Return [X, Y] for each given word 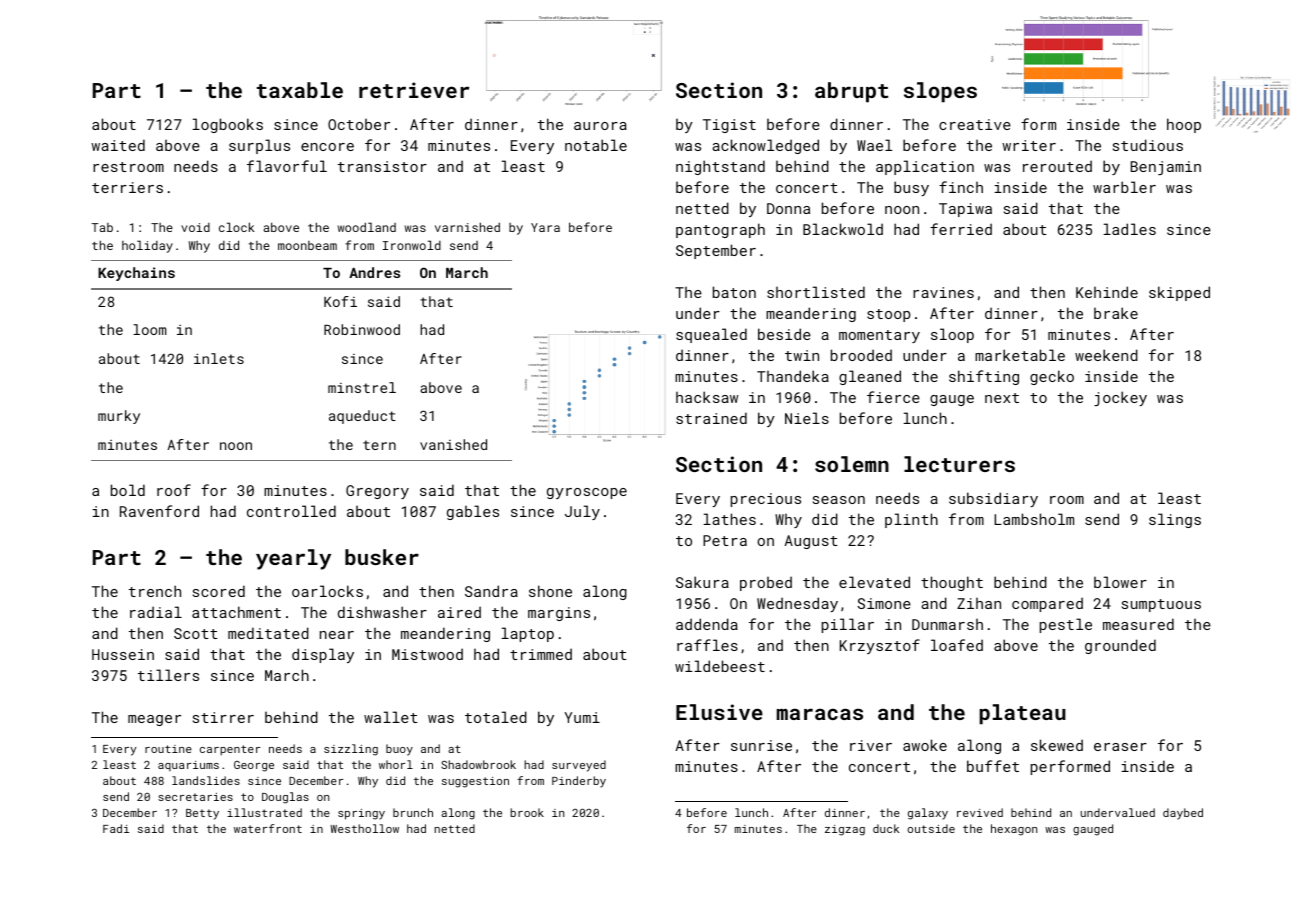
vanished [453, 444]
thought [952, 583]
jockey [1120, 398]
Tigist [729, 126]
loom [149, 329]
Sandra [491, 591]
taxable [300, 90]
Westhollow [364, 828]
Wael [874, 145]
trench [155, 591]
